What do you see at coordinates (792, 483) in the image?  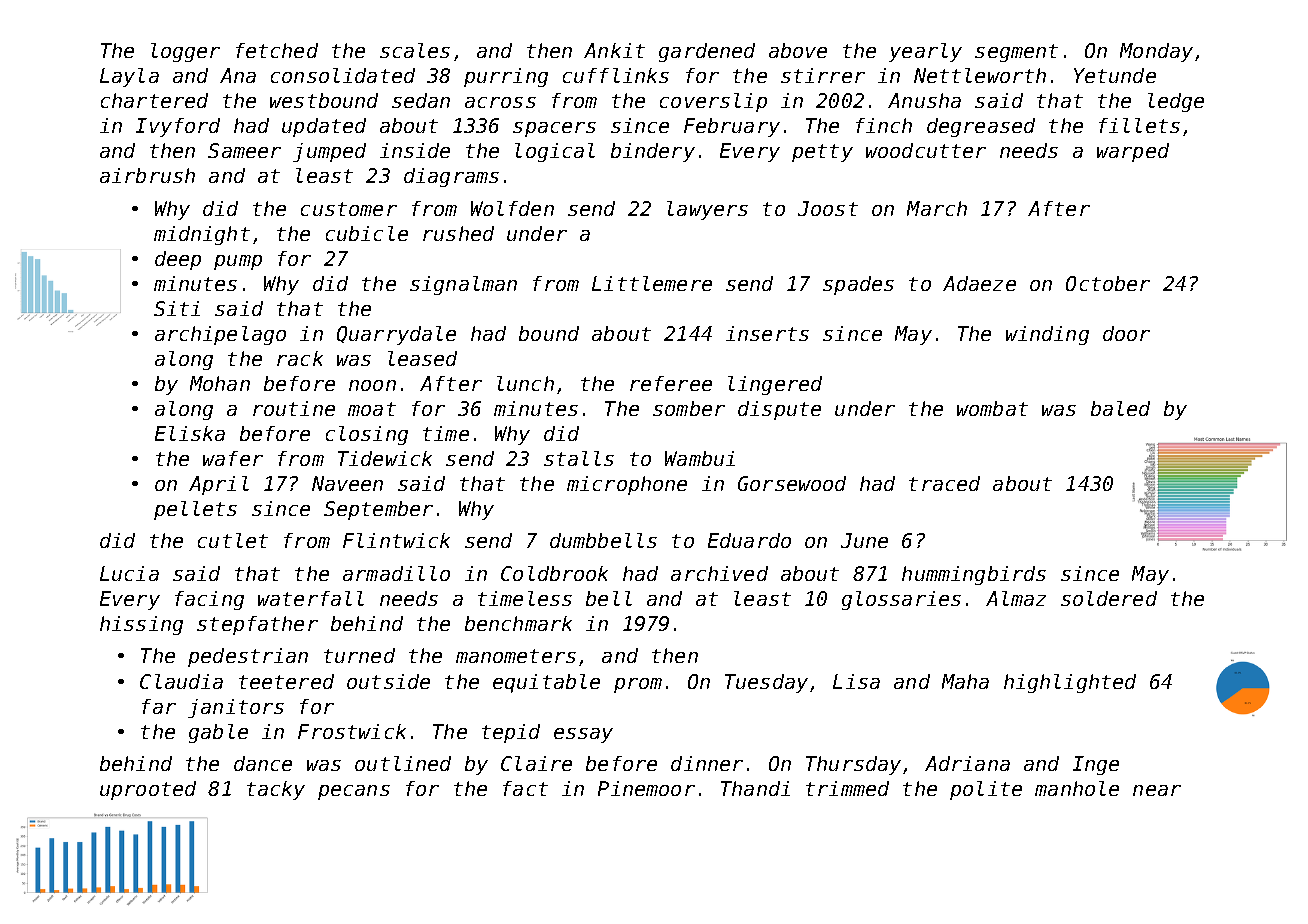 I see `Gorsewood` at bounding box center [792, 483].
